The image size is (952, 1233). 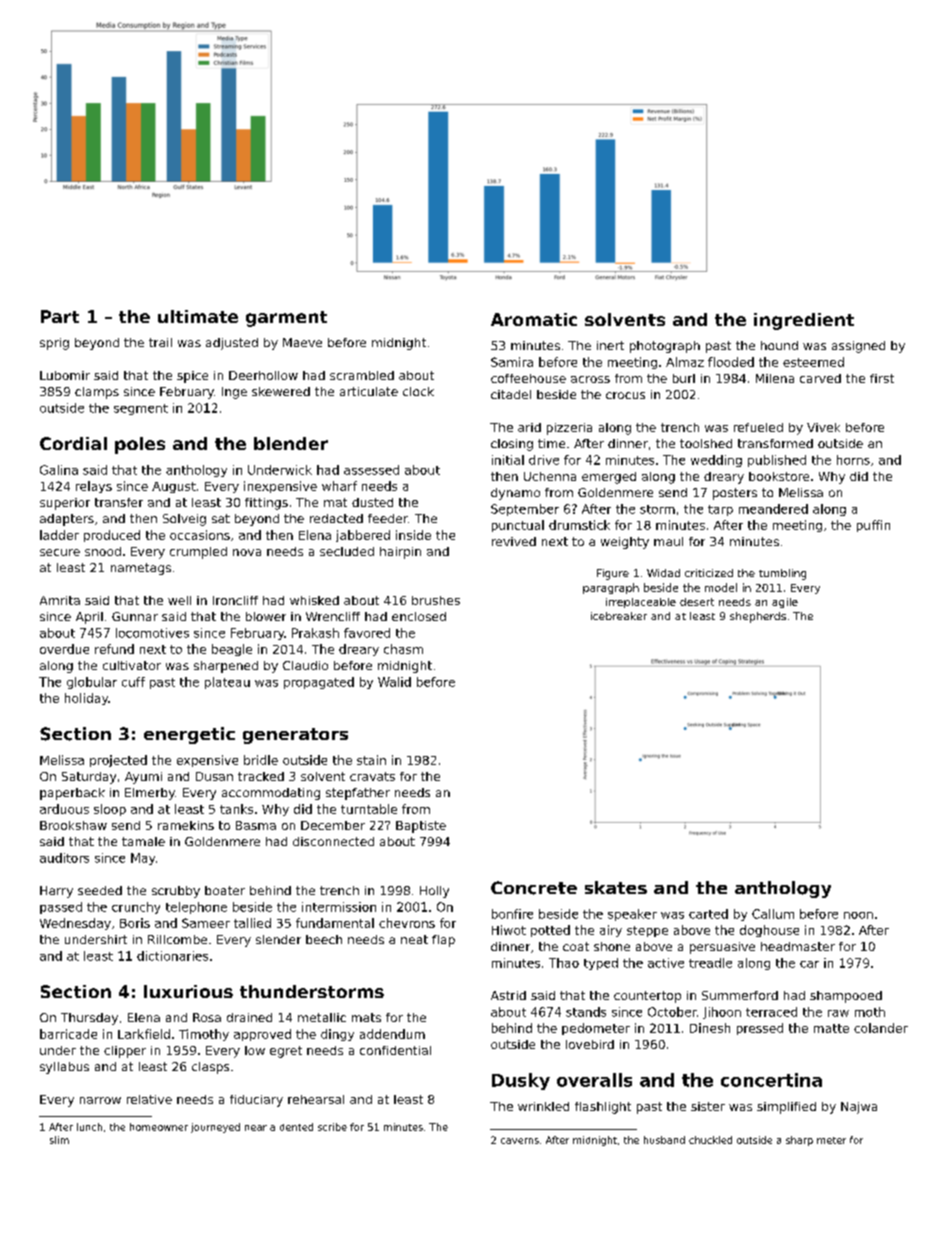 What do you see at coordinates (785, 603) in the page?
I see `agile` at bounding box center [785, 603].
